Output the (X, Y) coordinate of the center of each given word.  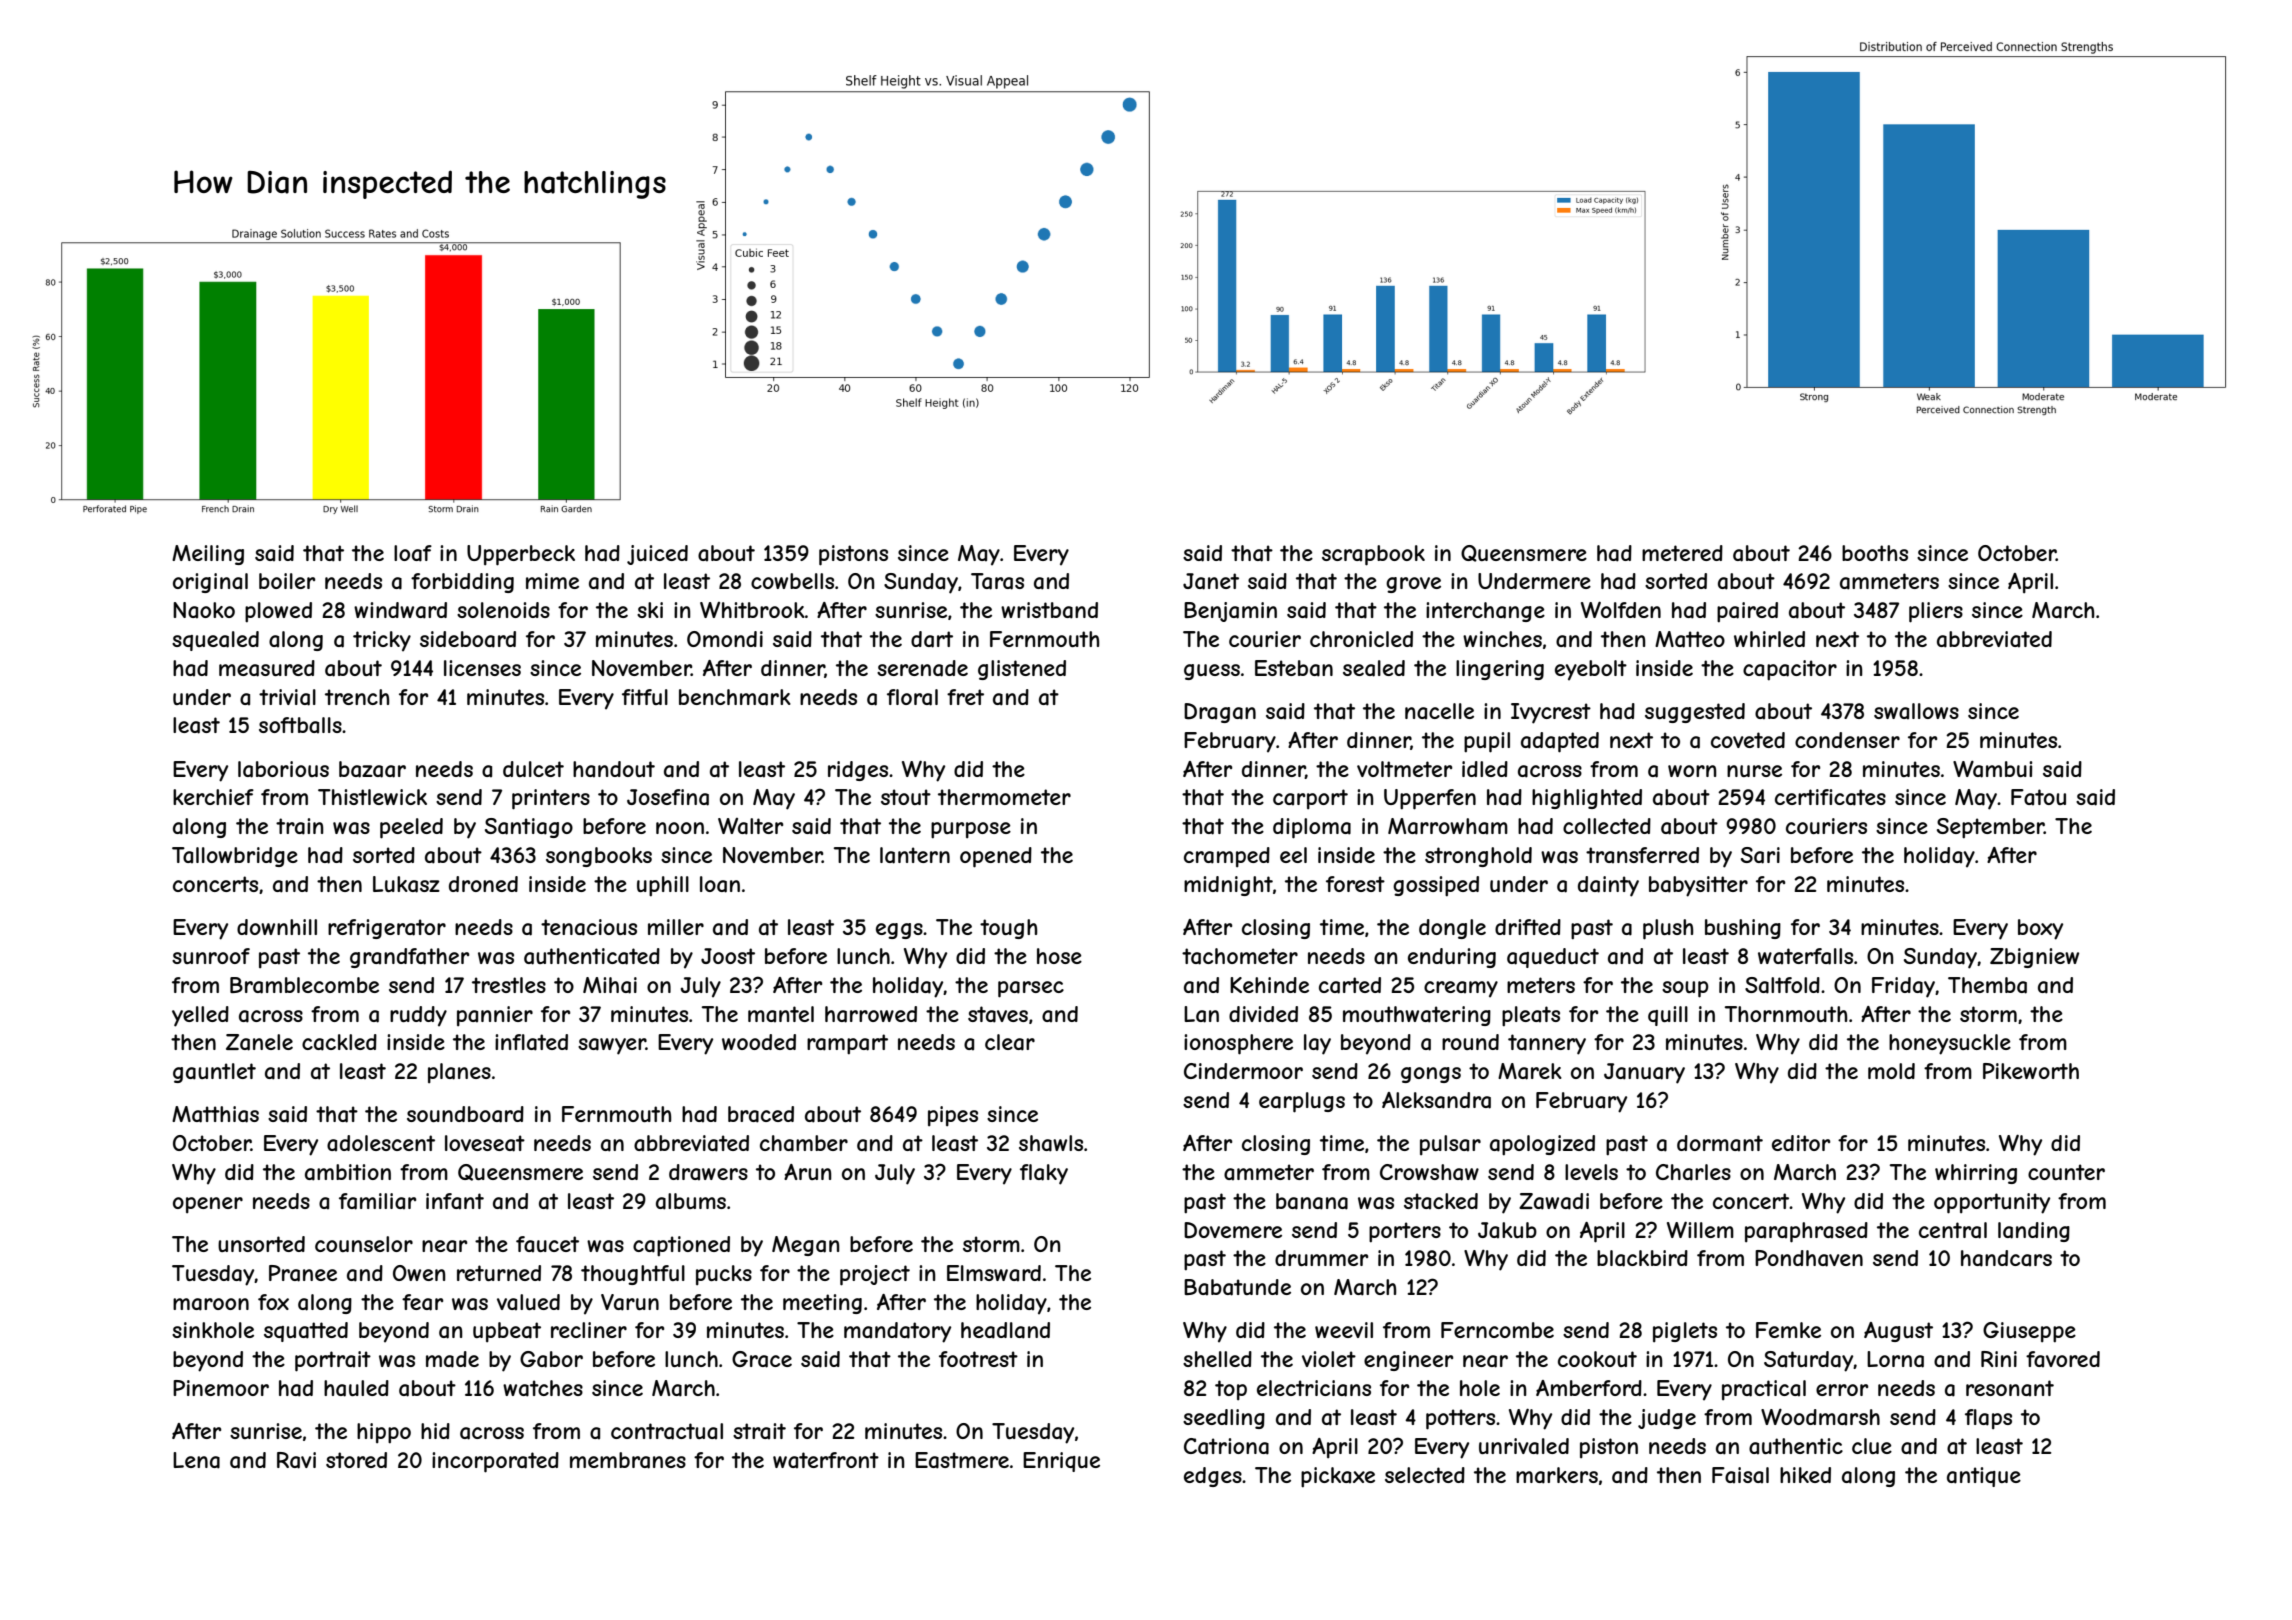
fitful (645, 697)
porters (1405, 1232)
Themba (1987, 985)
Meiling (208, 555)
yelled (200, 1016)
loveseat (485, 1143)
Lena (196, 1460)
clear (1010, 1042)
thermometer (1004, 797)
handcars (2006, 1258)
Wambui (1992, 769)
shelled (1217, 1359)
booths (1875, 553)
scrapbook (1373, 555)
